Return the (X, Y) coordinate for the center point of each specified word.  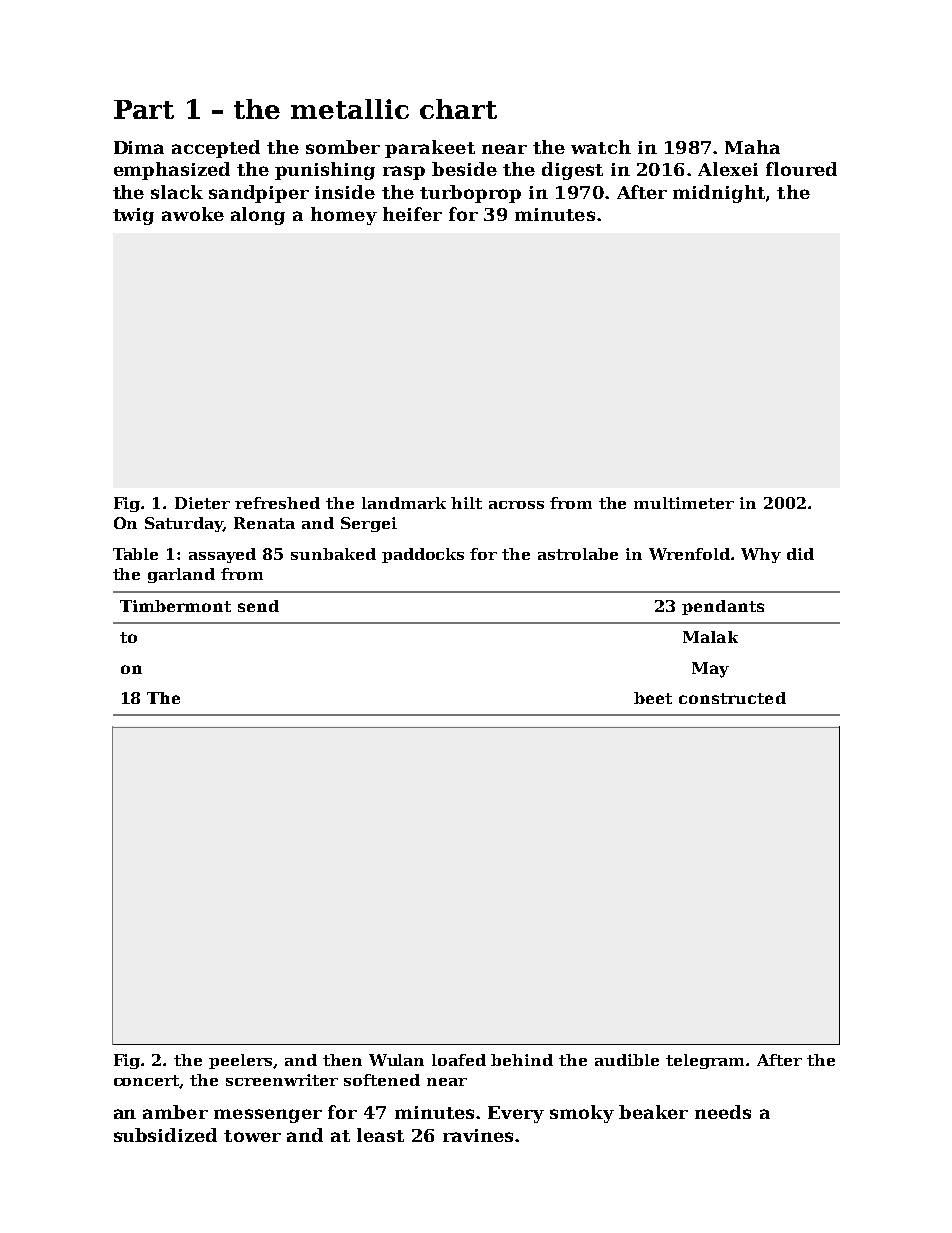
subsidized (165, 1135)
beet (653, 698)
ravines (478, 1135)
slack (177, 192)
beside (464, 169)
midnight (719, 194)
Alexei (728, 169)
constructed (732, 698)
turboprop (470, 194)
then (342, 1060)
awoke (193, 214)
